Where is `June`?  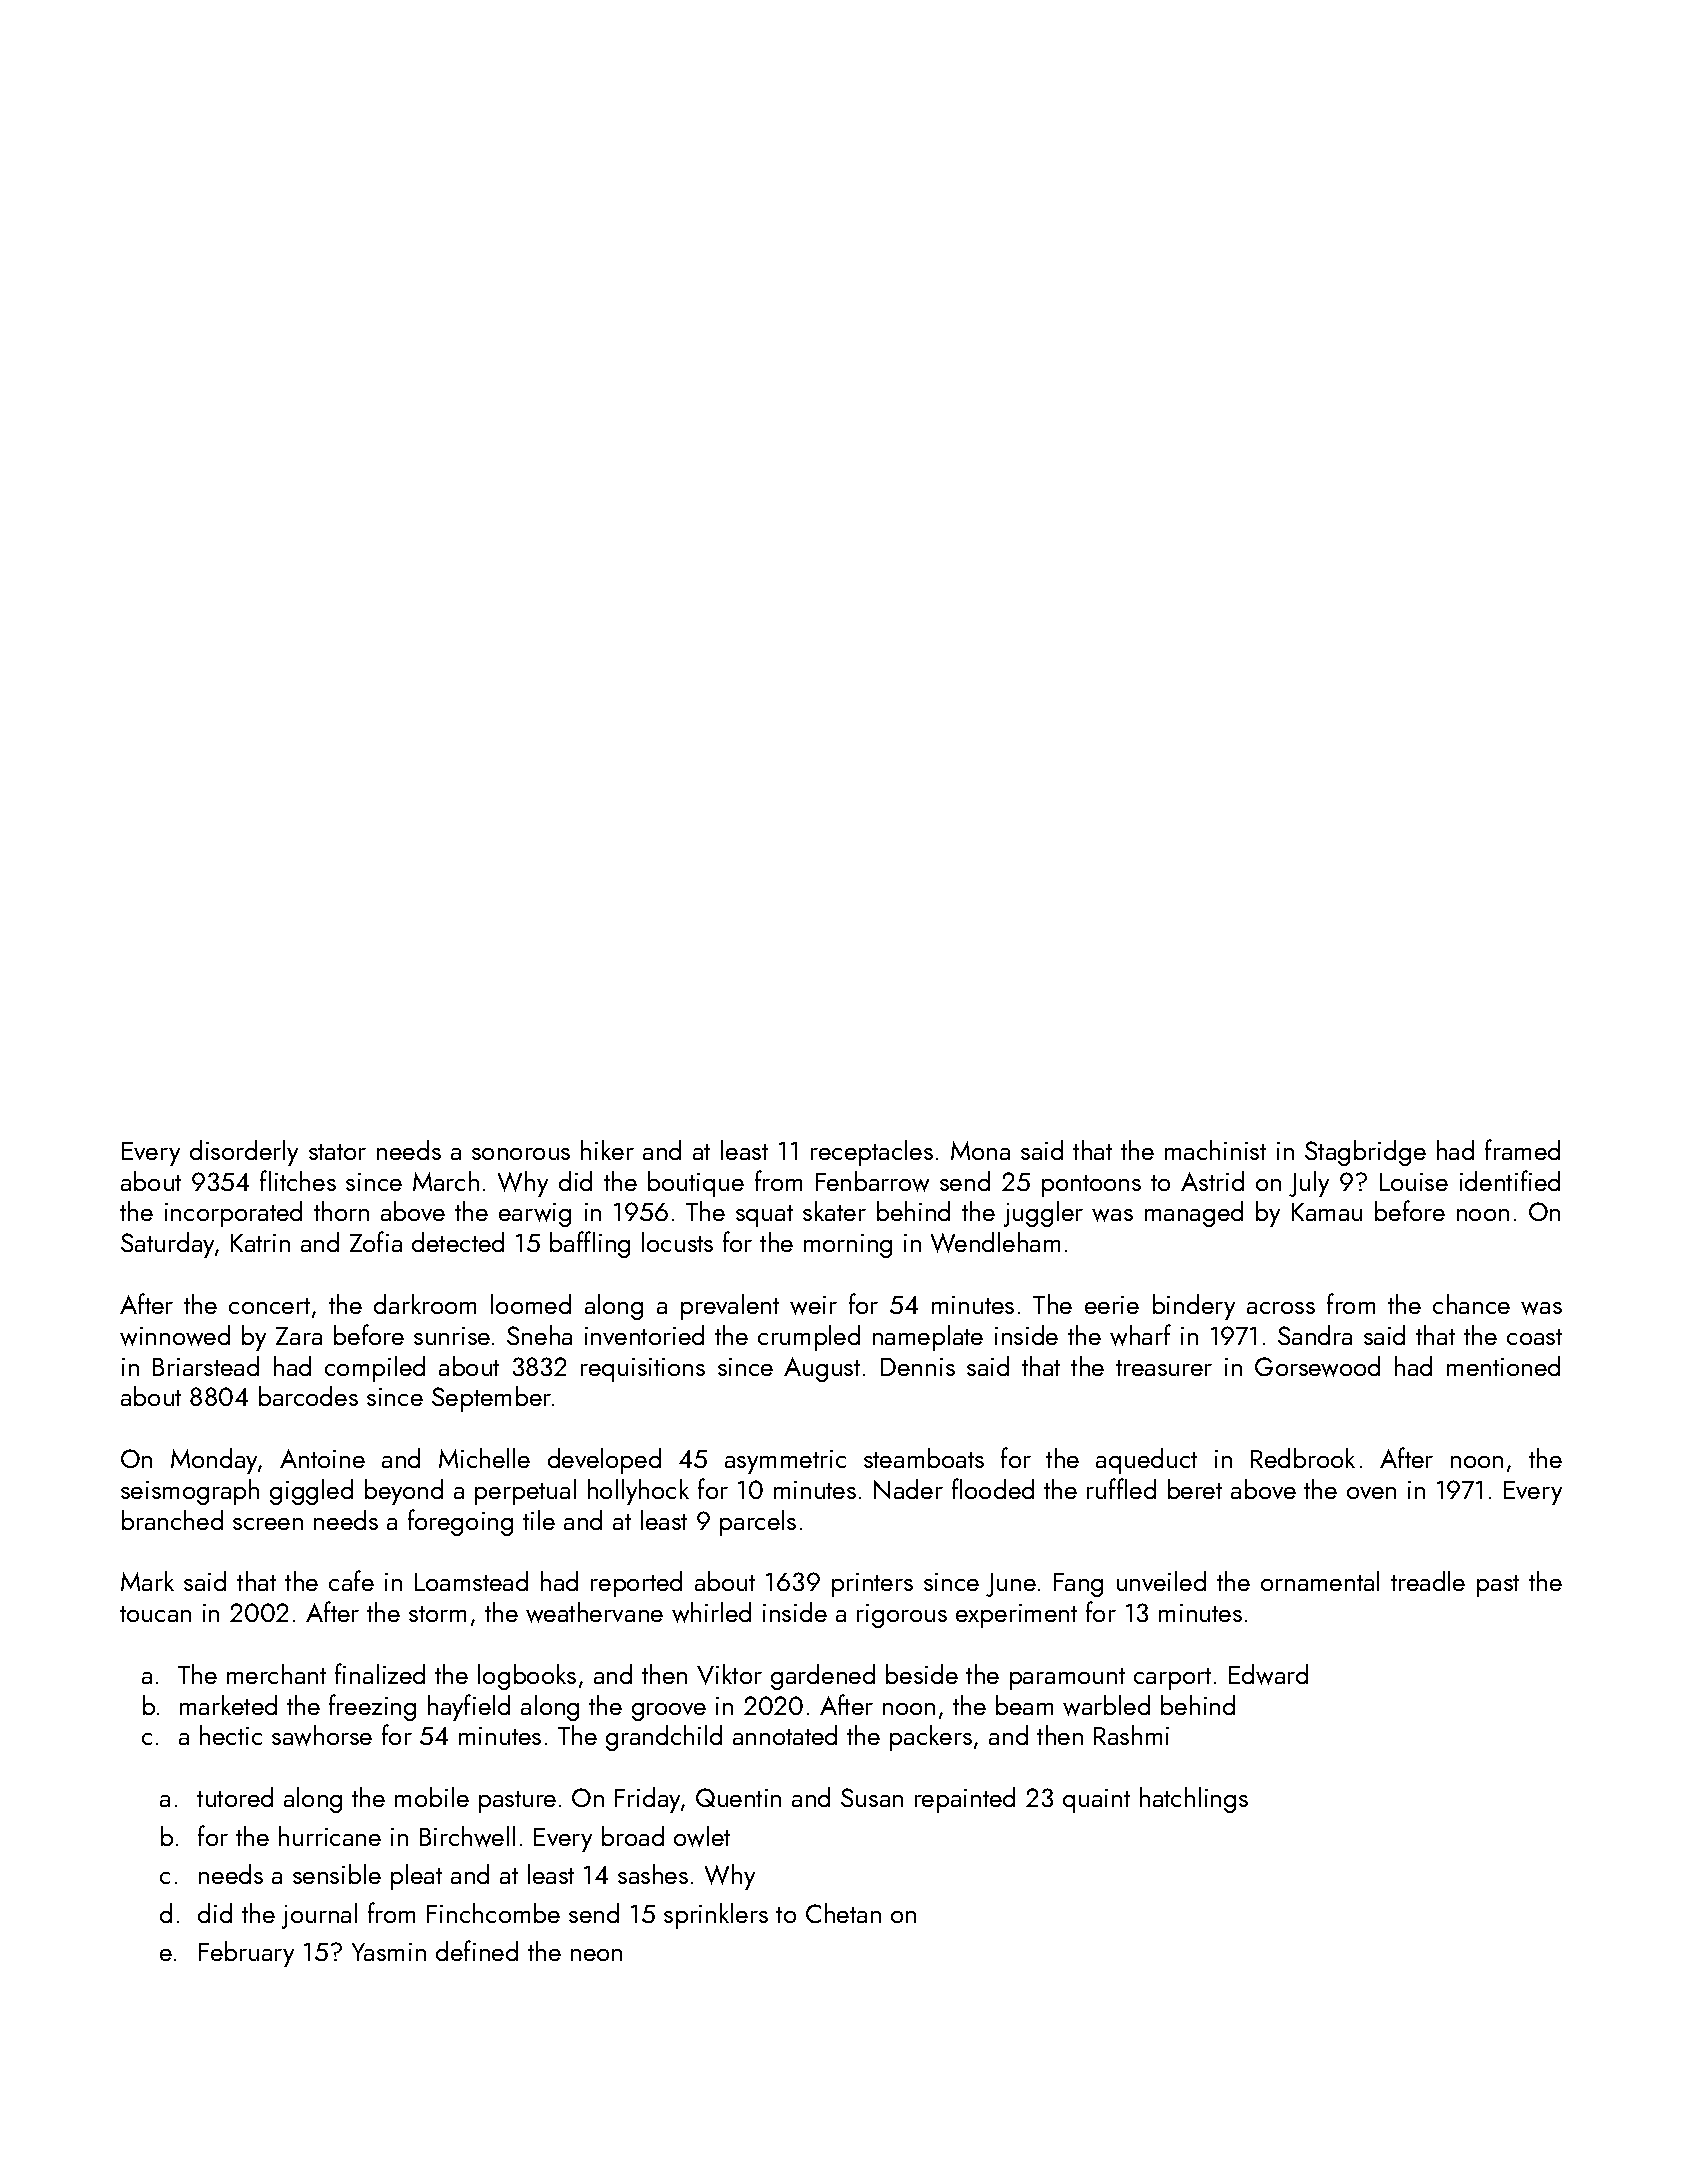 June is located at coordinates (1011, 1585).
